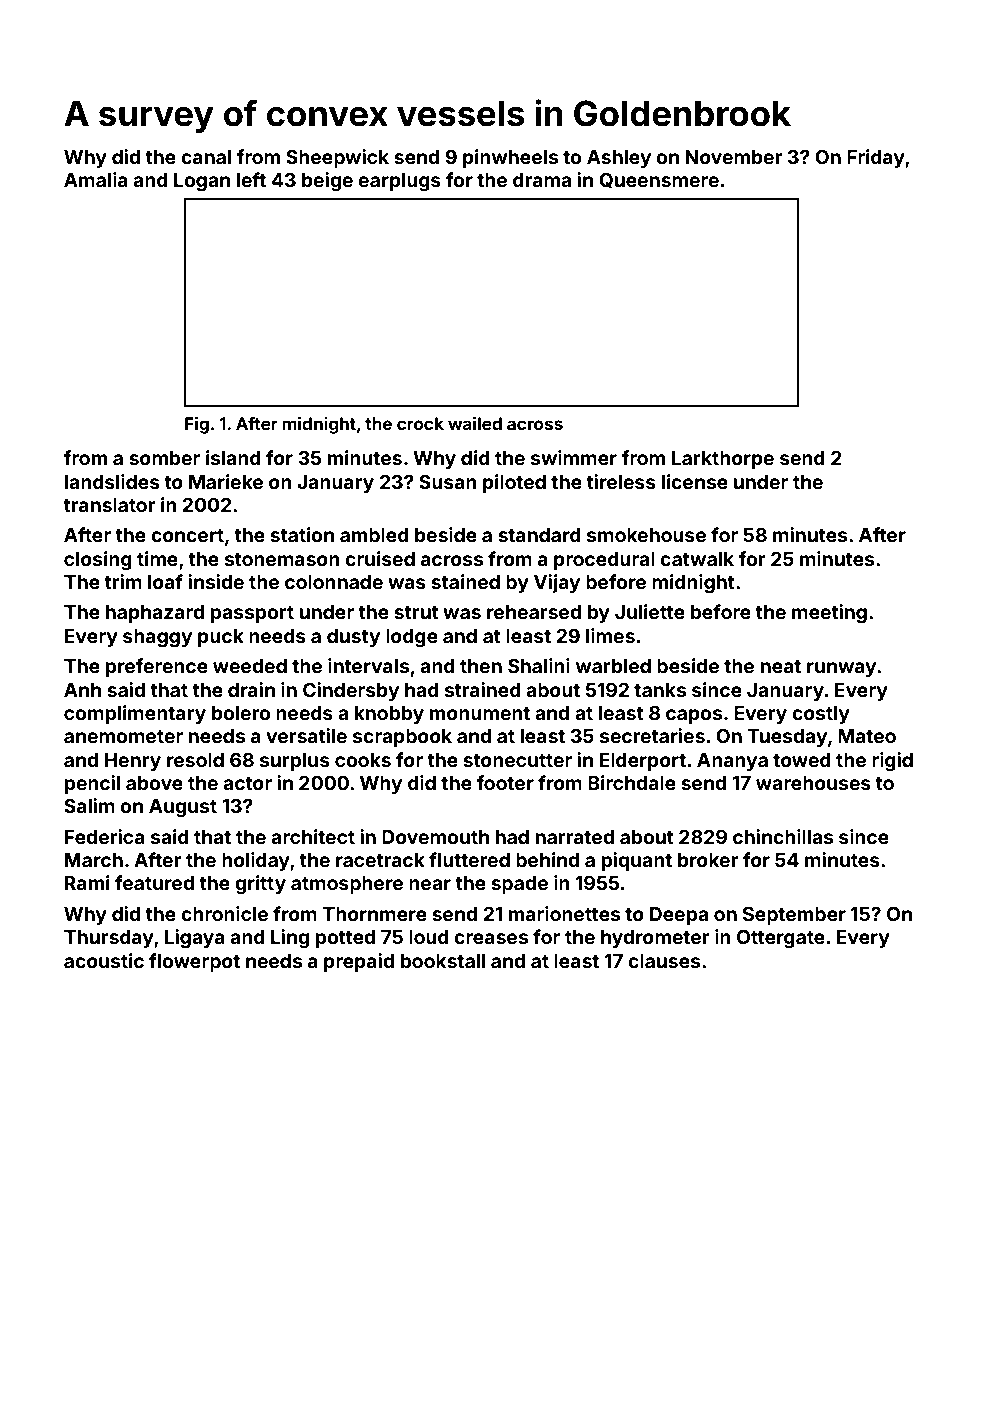 The height and width of the image is (1424, 983). What do you see at coordinates (251, 179) in the image?
I see `left` at bounding box center [251, 179].
